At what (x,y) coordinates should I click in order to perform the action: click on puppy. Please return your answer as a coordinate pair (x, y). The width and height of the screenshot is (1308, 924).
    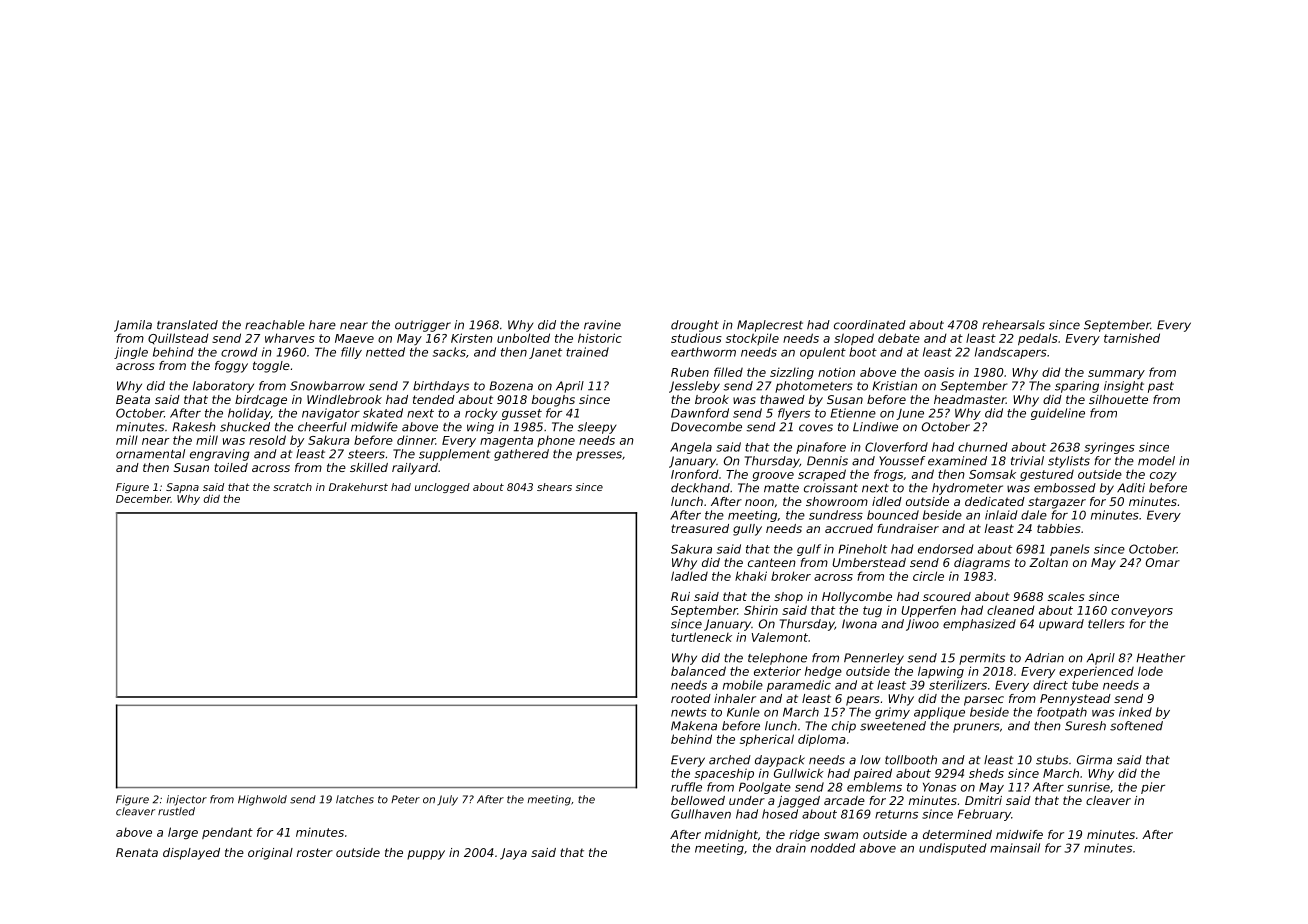
    Looking at the image, I should click on (426, 855).
